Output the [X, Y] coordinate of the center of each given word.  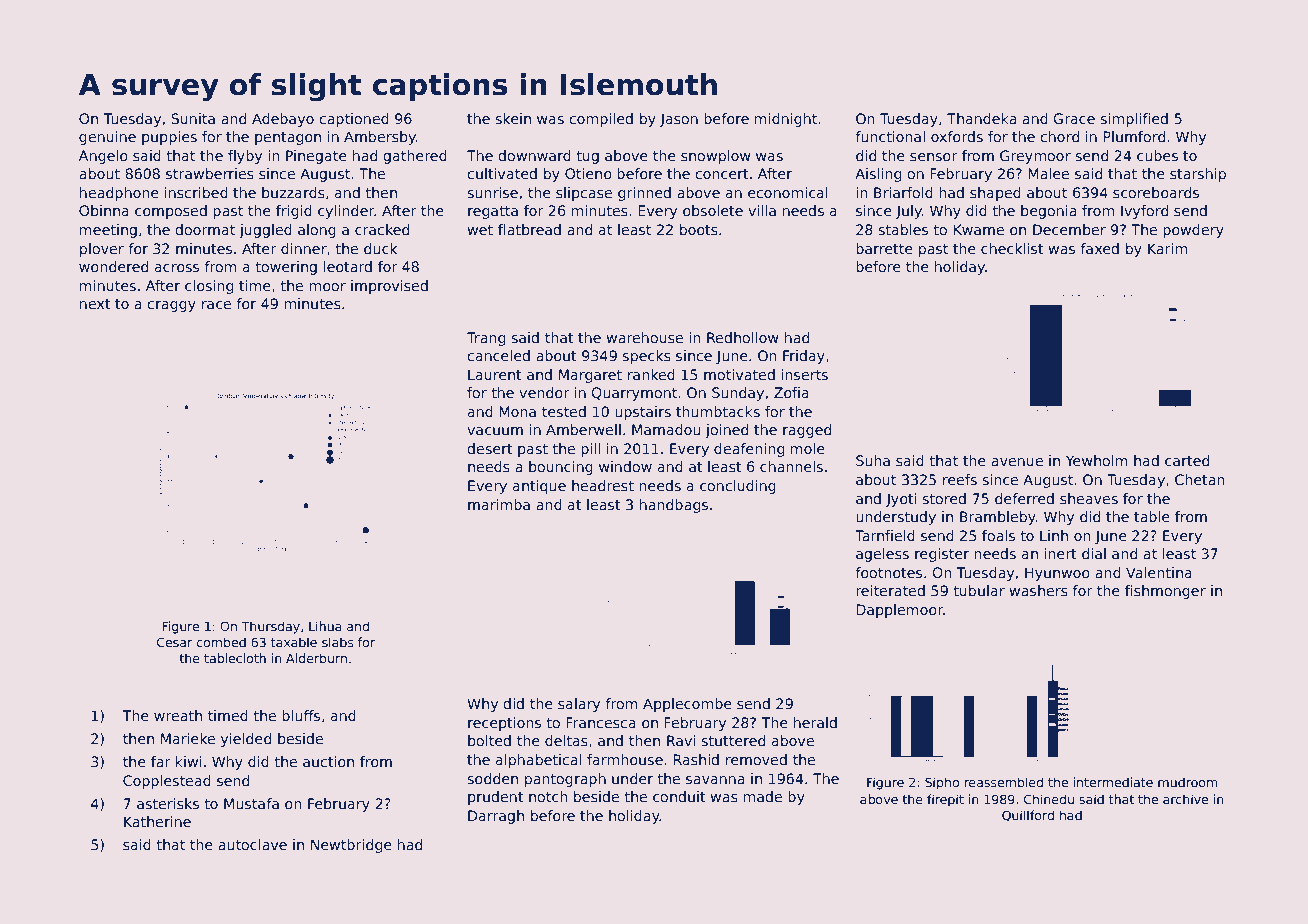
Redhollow [743, 337]
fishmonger [1165, 592]
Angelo [103, 157]
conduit [679, 796]
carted [1187, 460]
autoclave [252, 844]
